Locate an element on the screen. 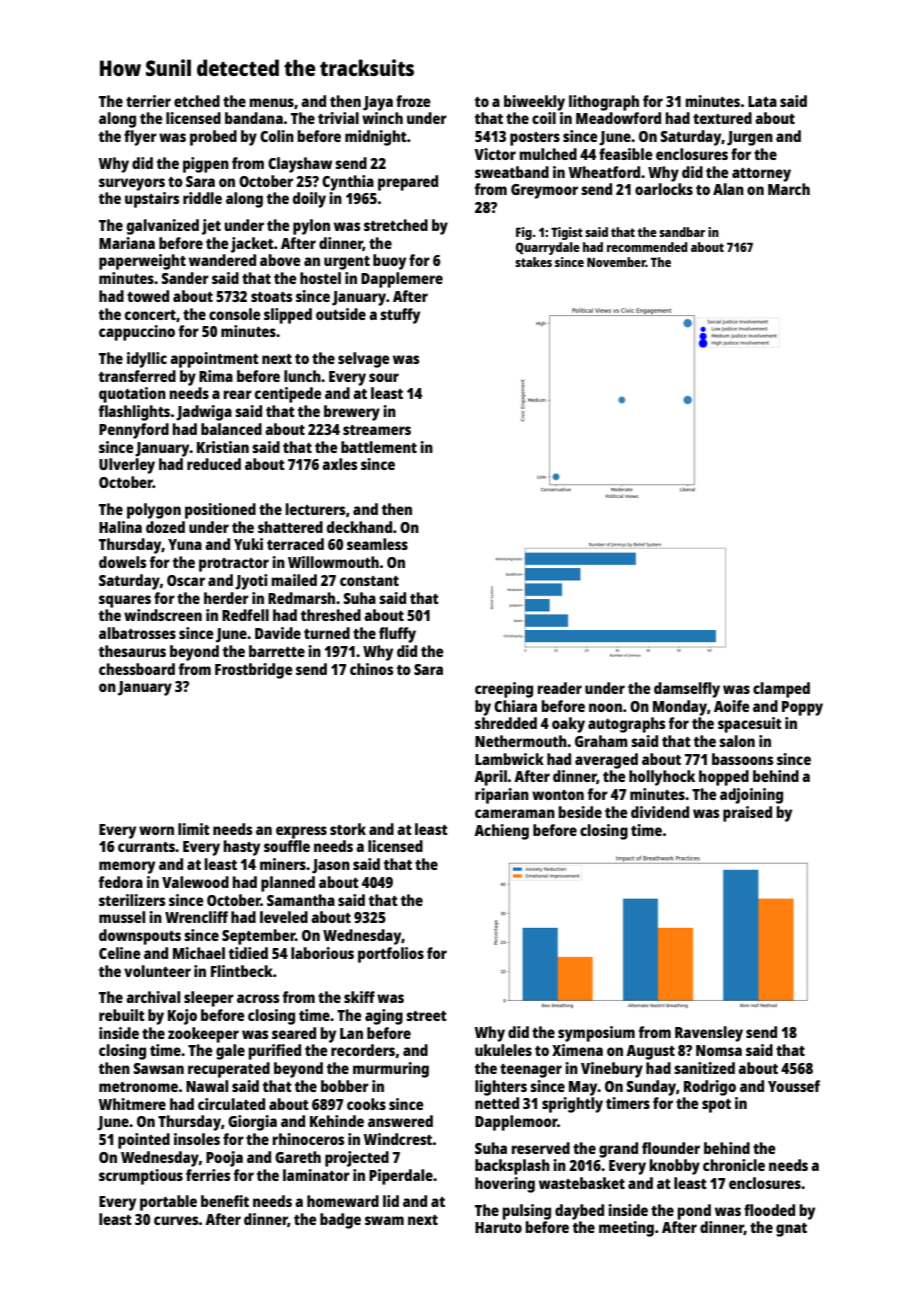 Image resolution: width=924 pixels, height=1314 pixels. symposium is located at coordinates (596, 1034).
